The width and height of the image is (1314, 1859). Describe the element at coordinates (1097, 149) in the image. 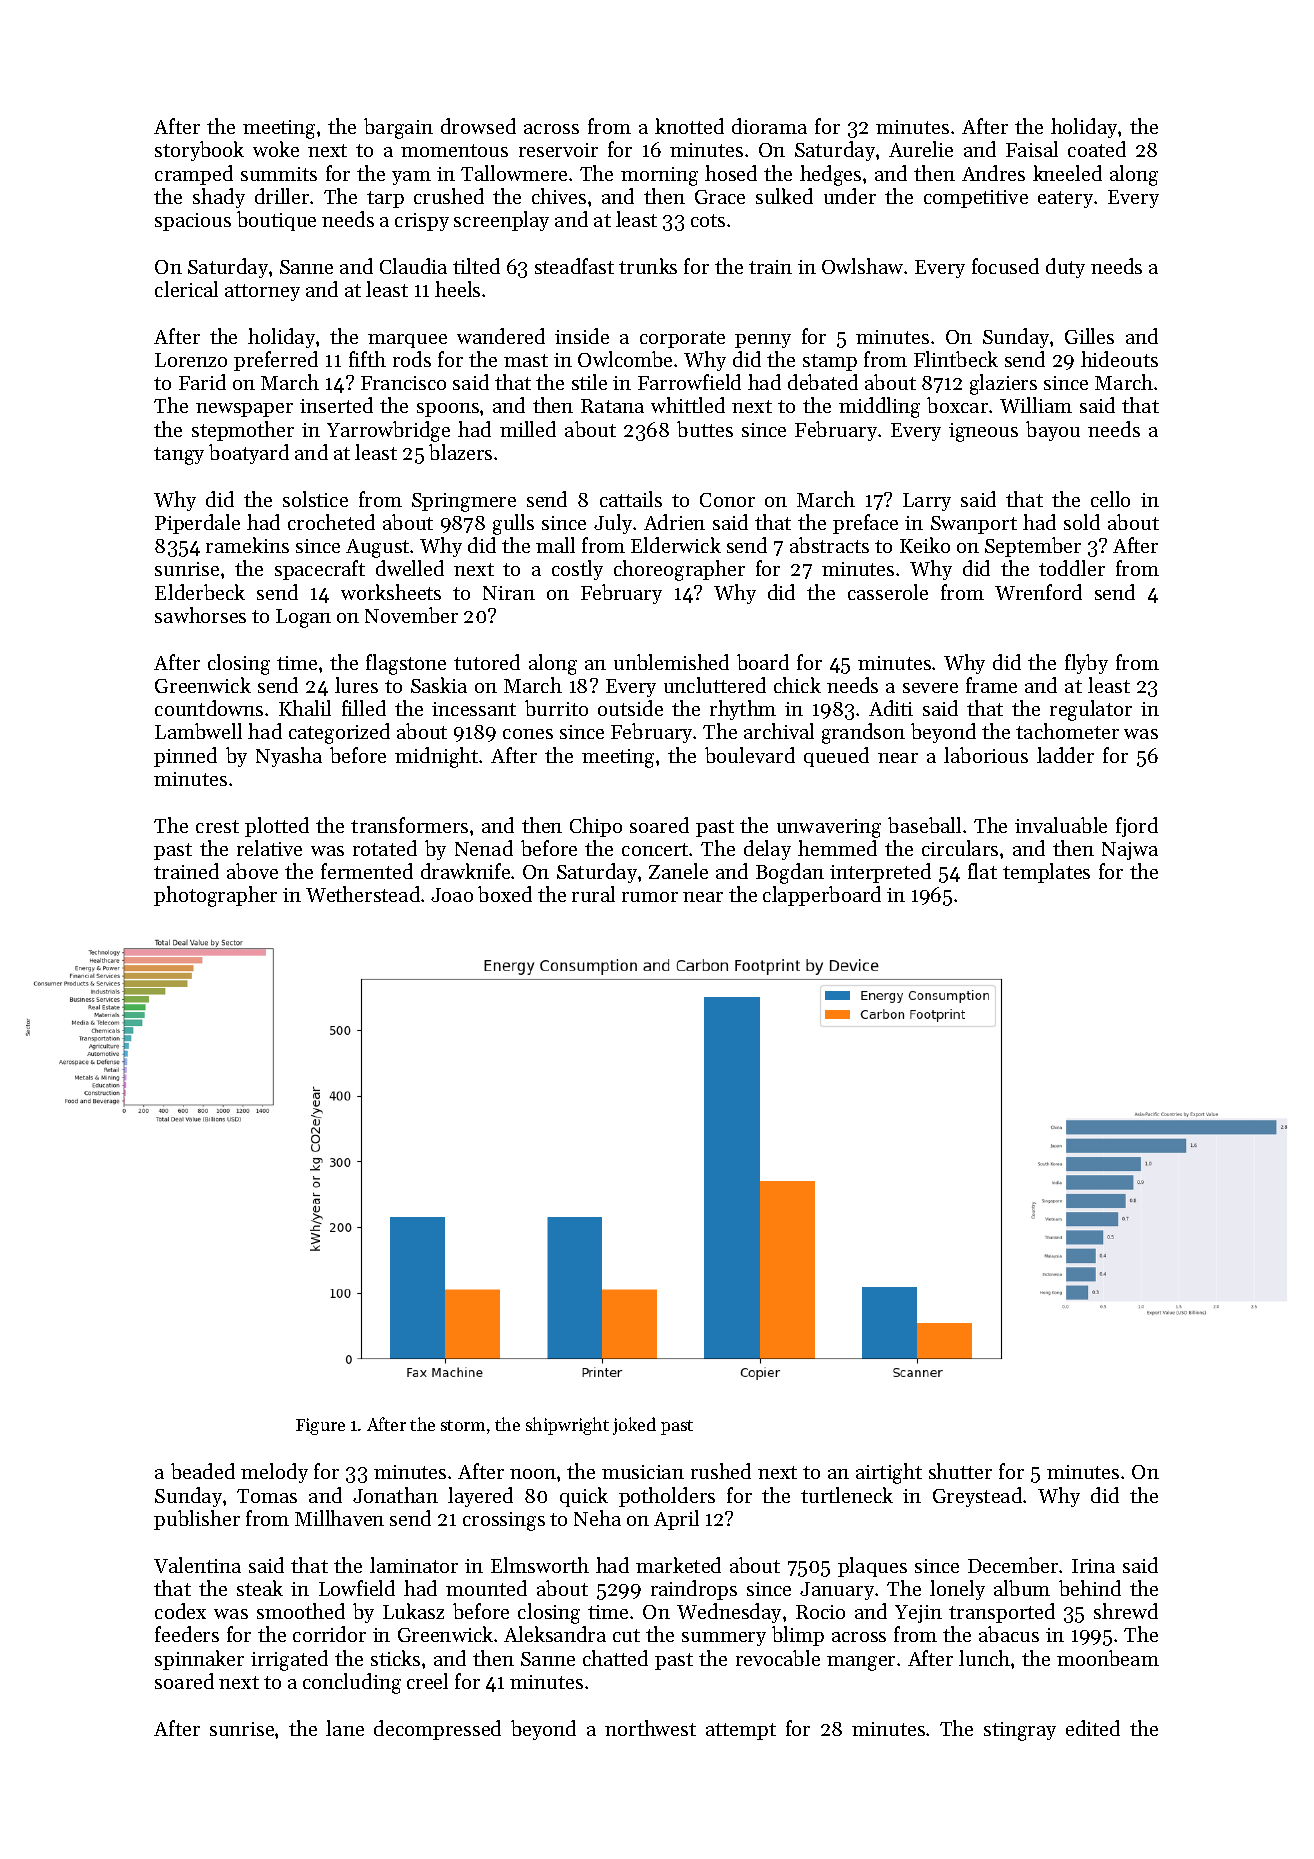

I see `coated` at that location.
